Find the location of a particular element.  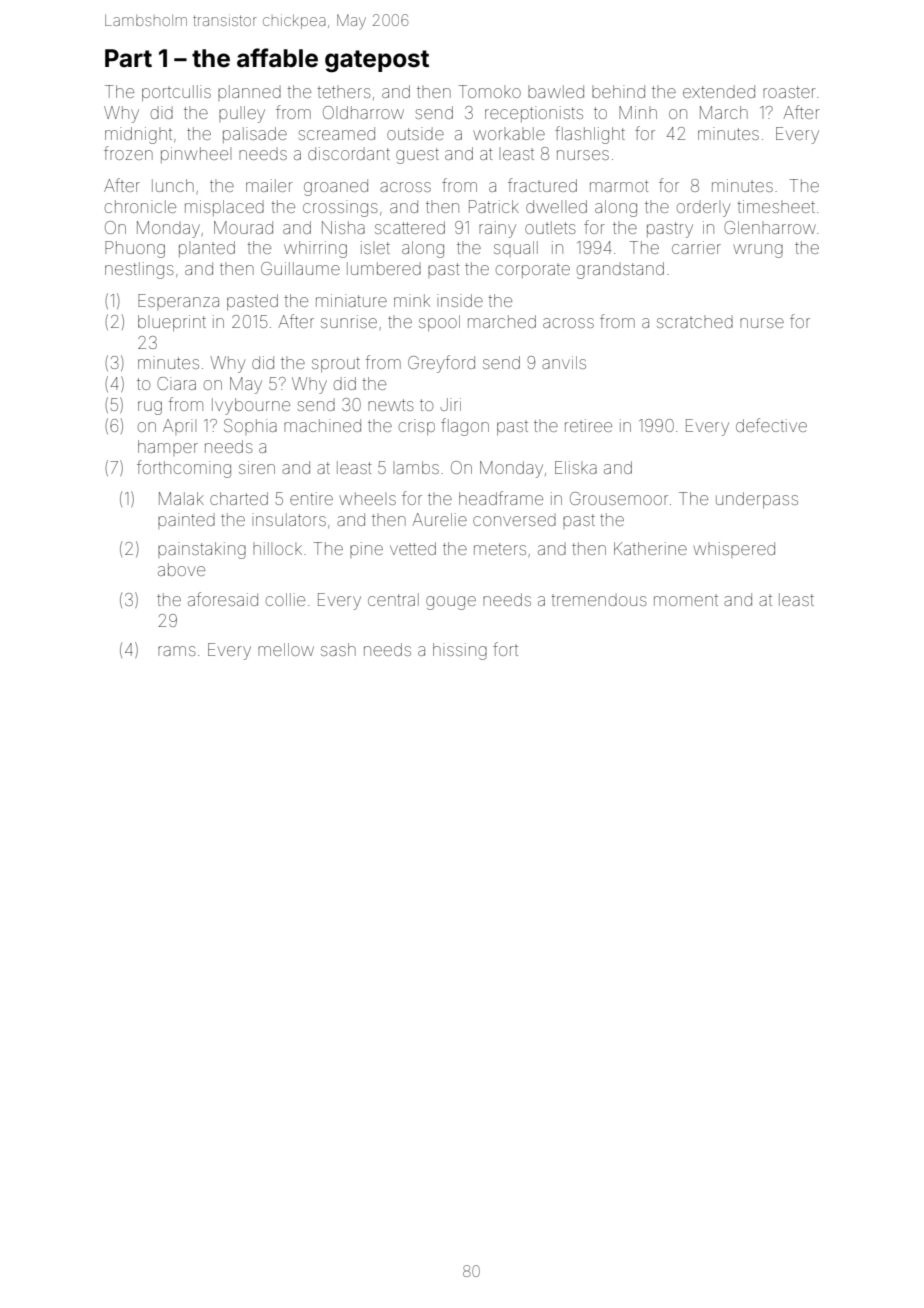

Ciara is located at coordinates (176, 383).
